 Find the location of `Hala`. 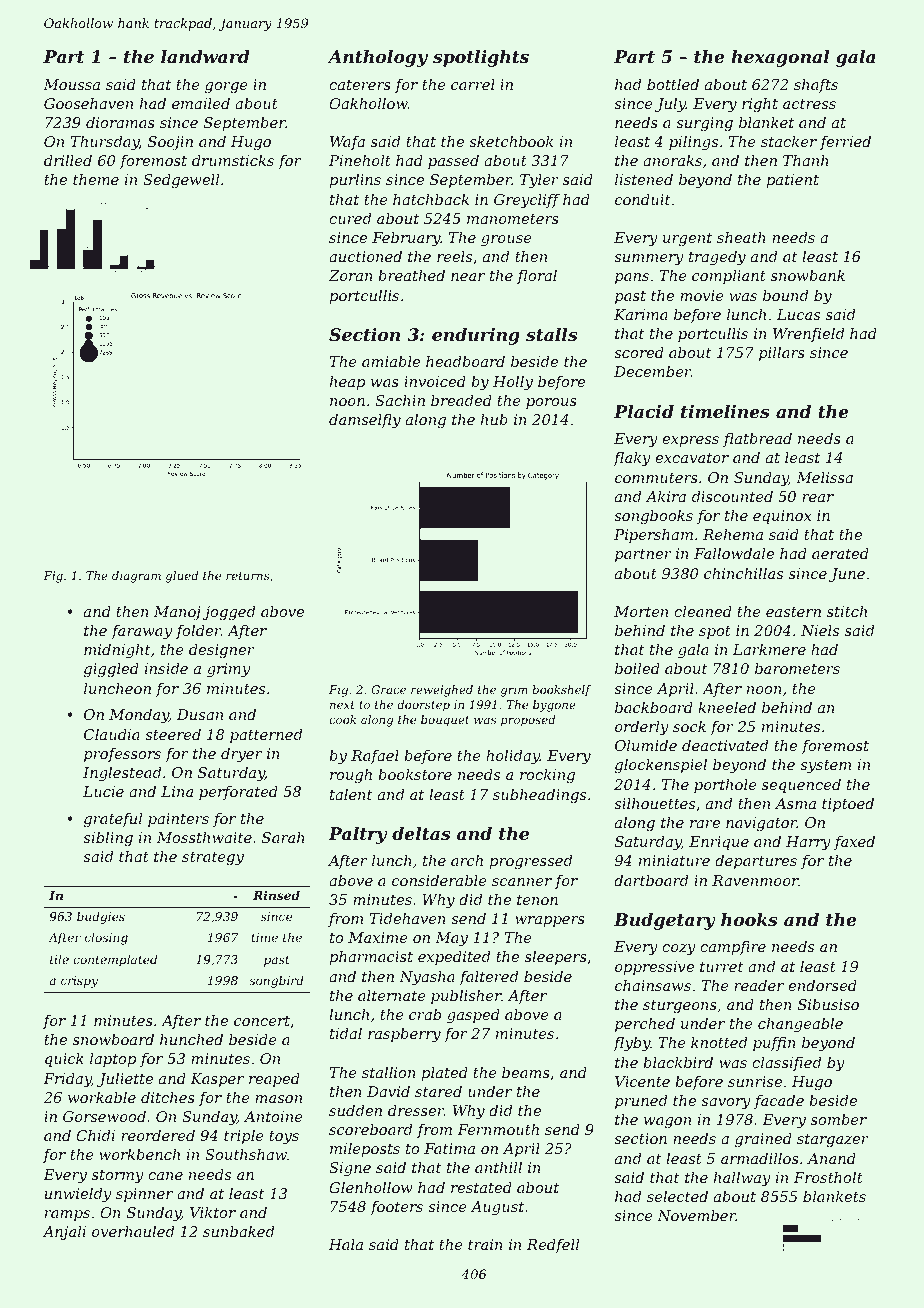

Hala is located at coordinates (346, 1244).
